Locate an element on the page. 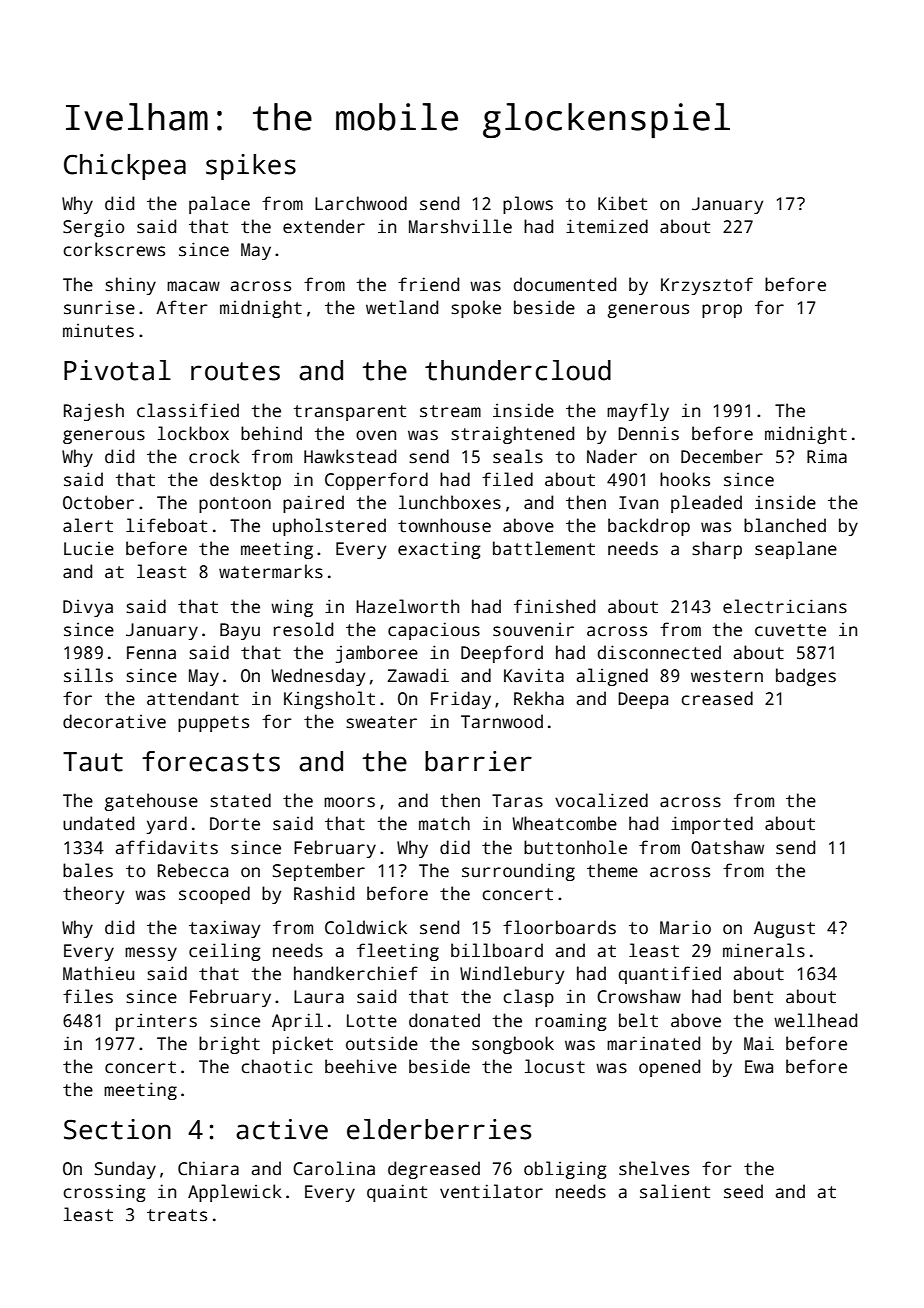 Image resolution: width=924 pixels, height=1308 pixels. Hazelworth is located at coordinates (407, 606).
